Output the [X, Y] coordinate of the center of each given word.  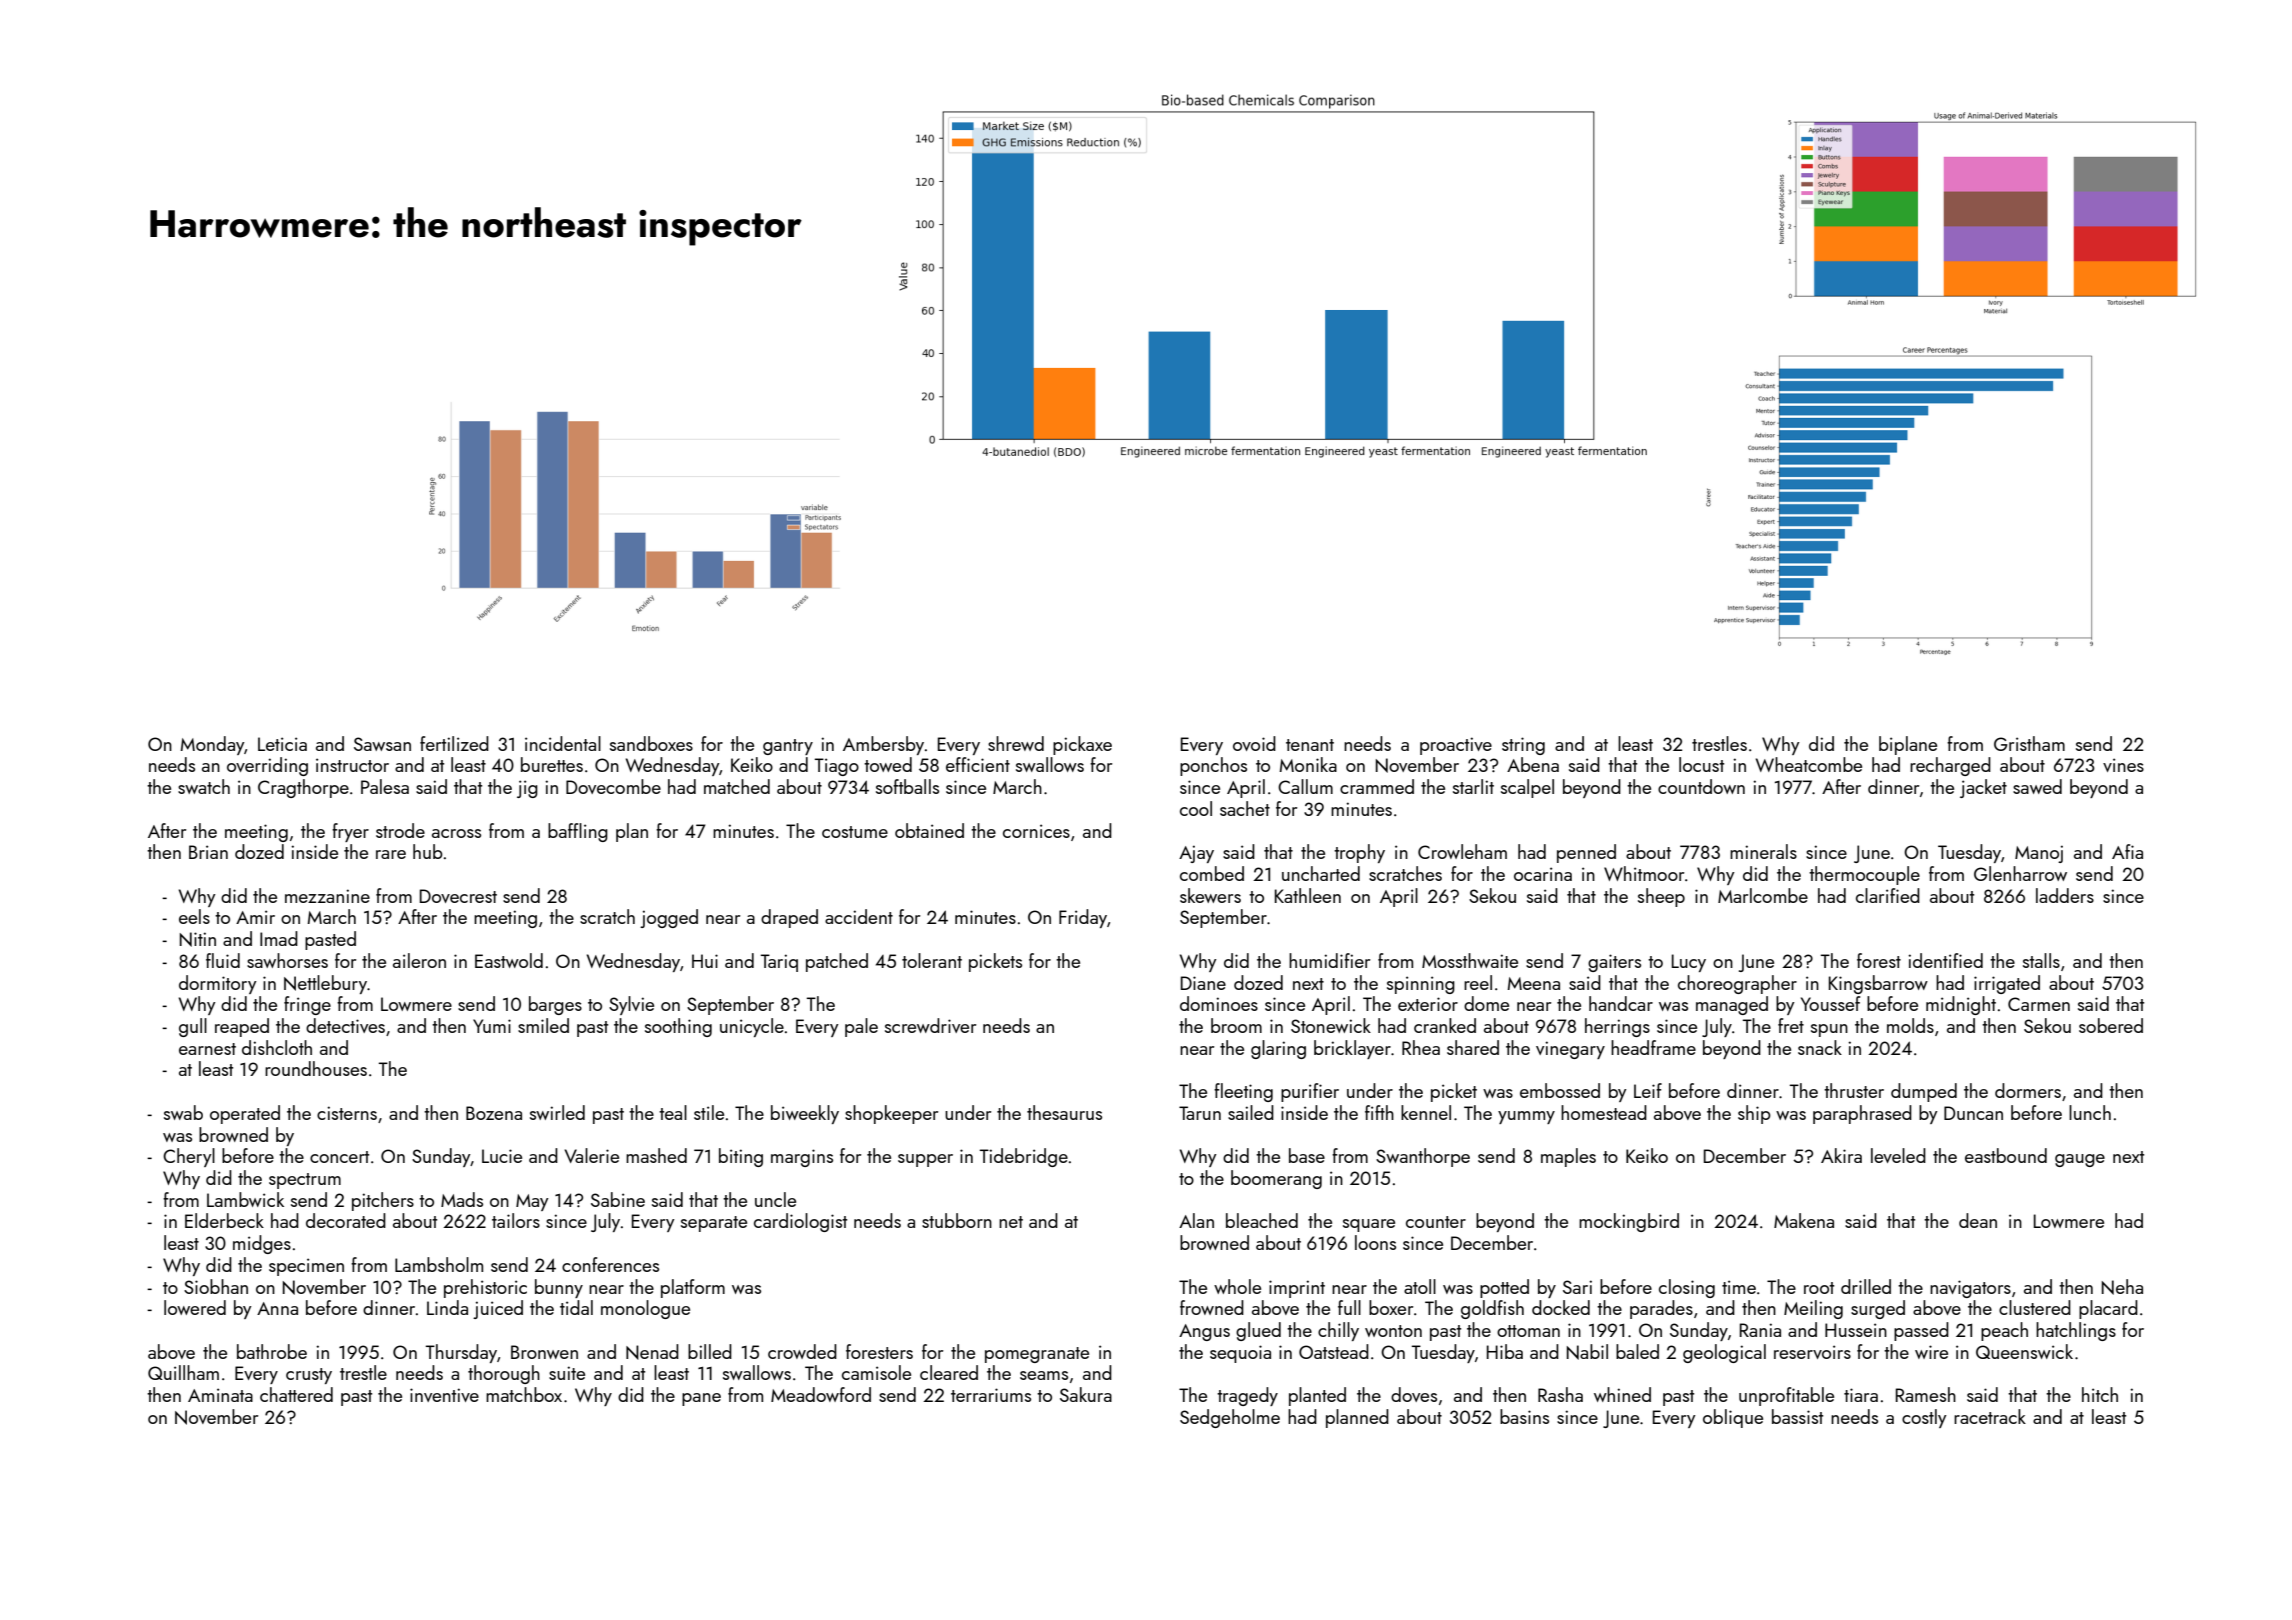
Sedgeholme [1230, 1418]
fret [1791, 1025]
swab [183, 1112]
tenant [1310, 745]
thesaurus [1064, 1112]
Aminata [220, 1395]
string [1523, 746]
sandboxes [651, 743]
